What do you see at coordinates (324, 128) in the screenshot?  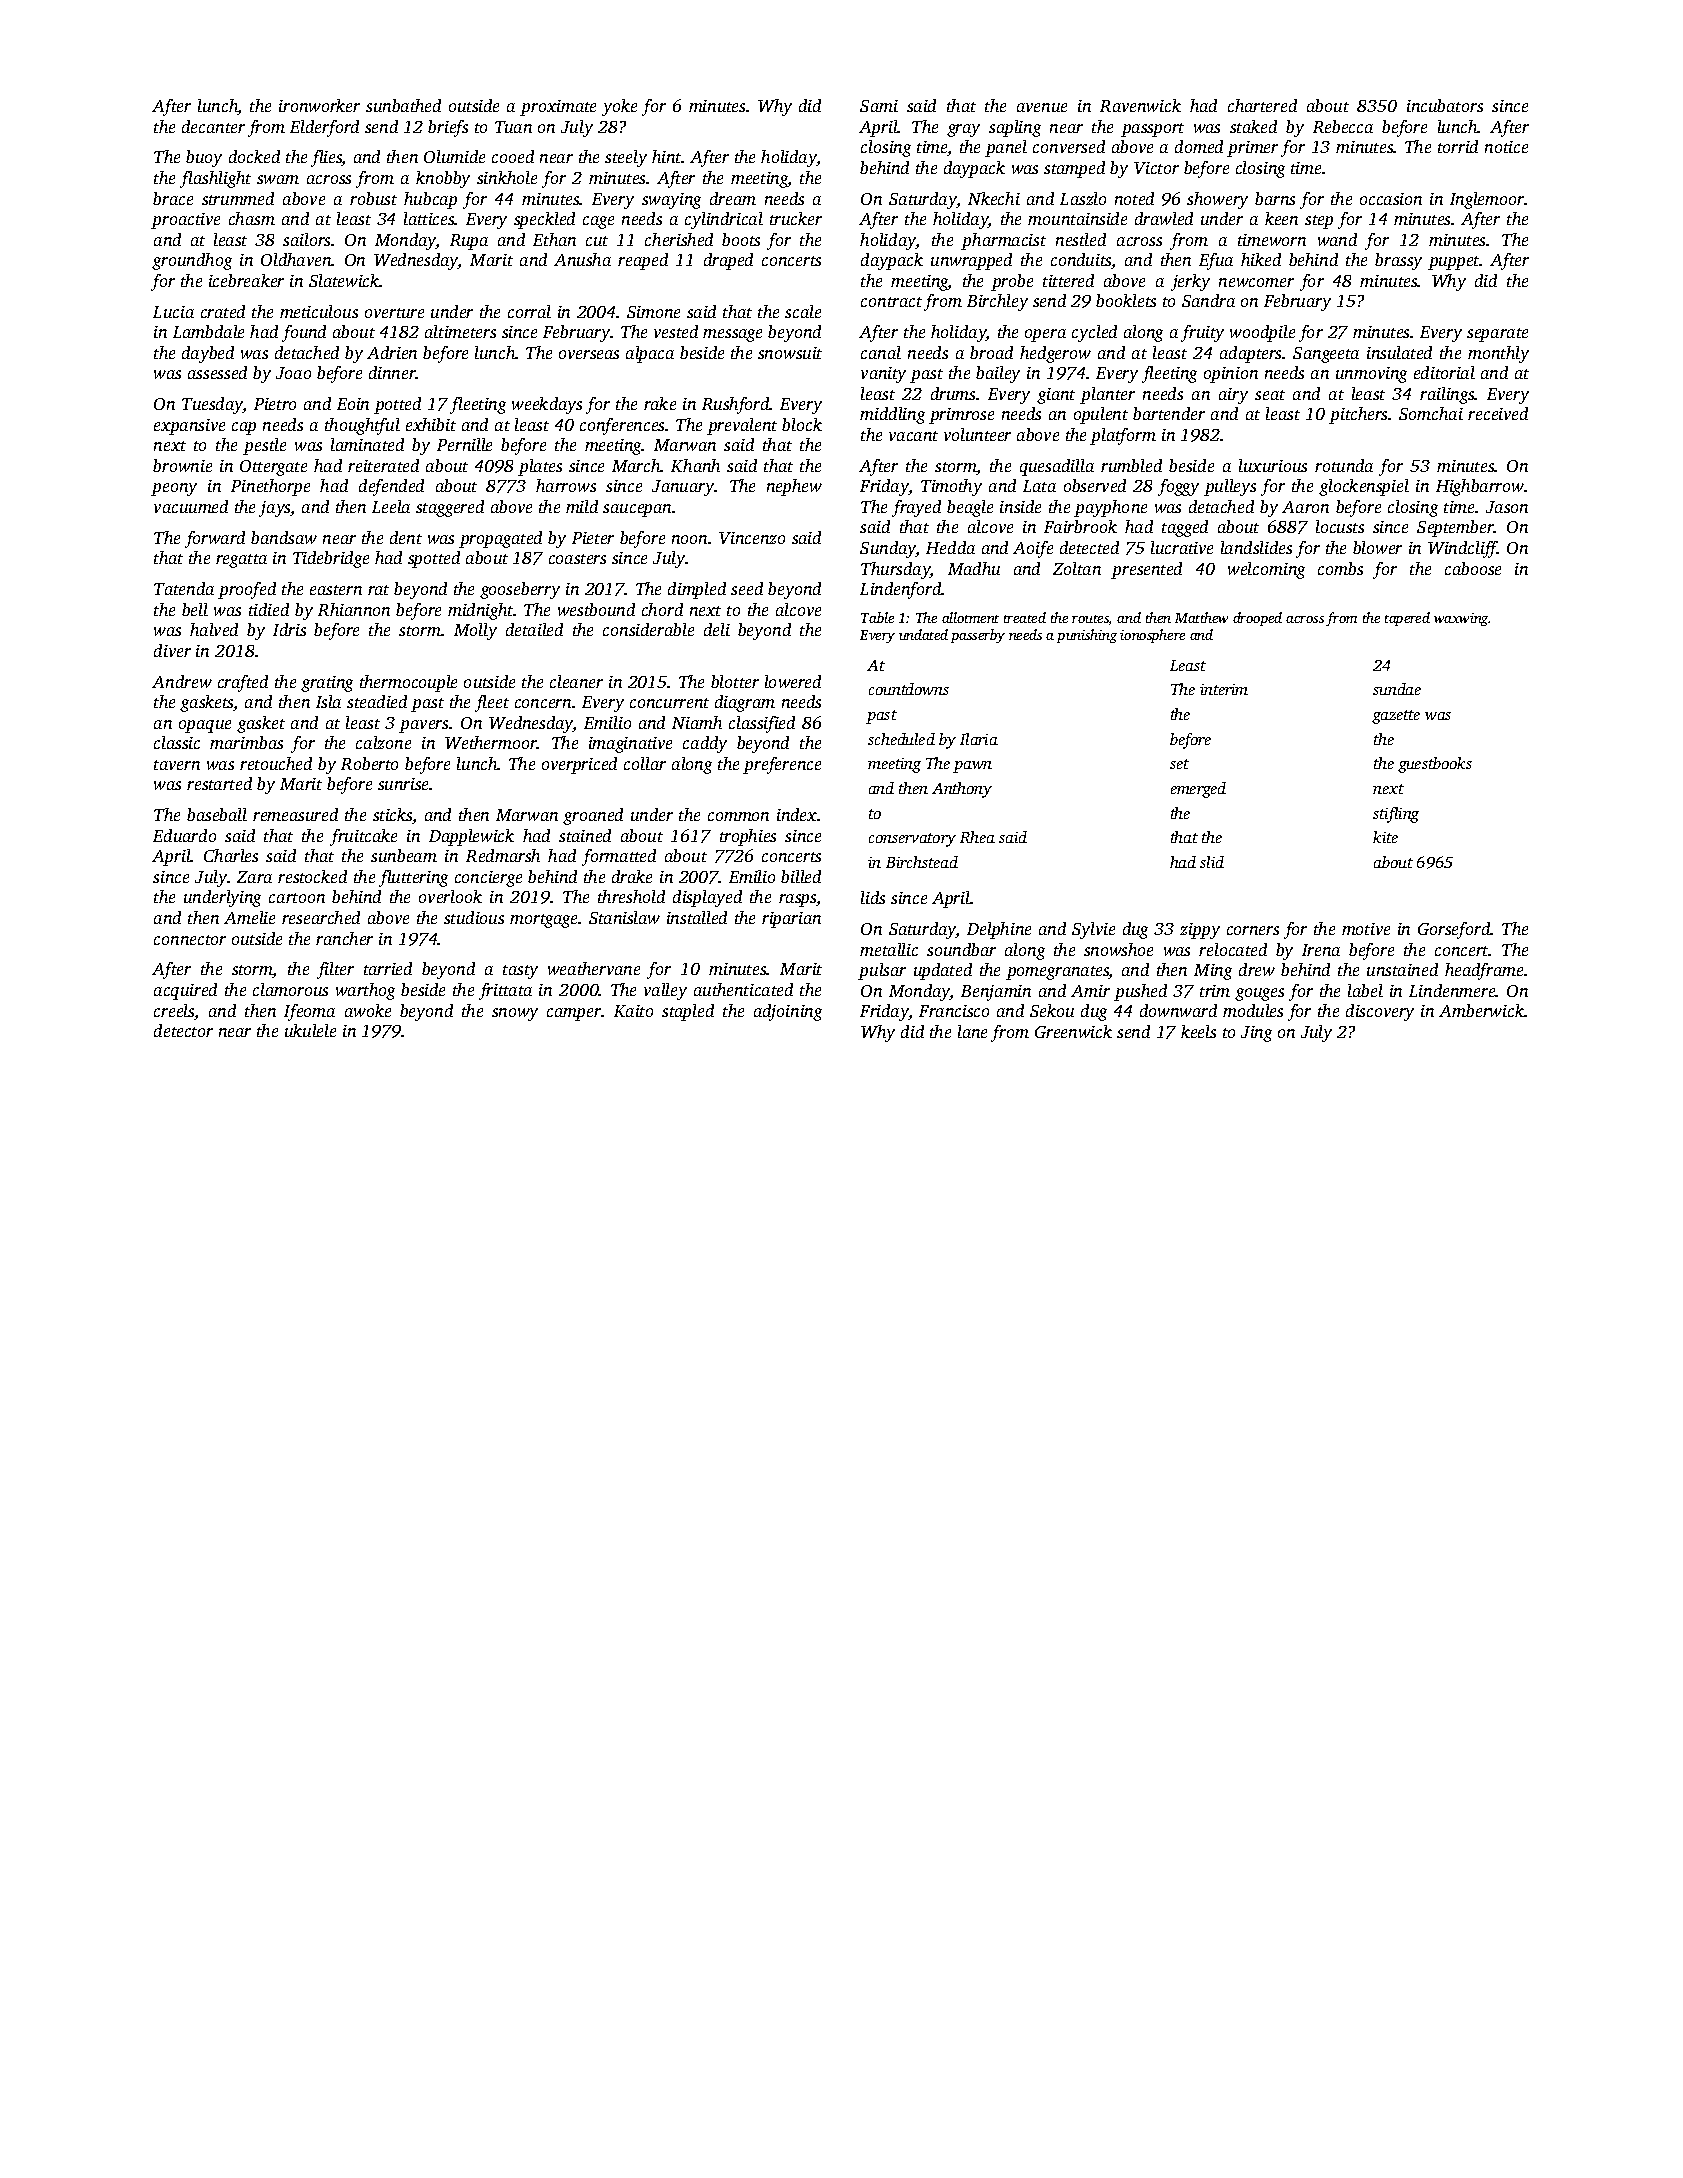 I see `Elderford` at bounding box center [324, 128].
